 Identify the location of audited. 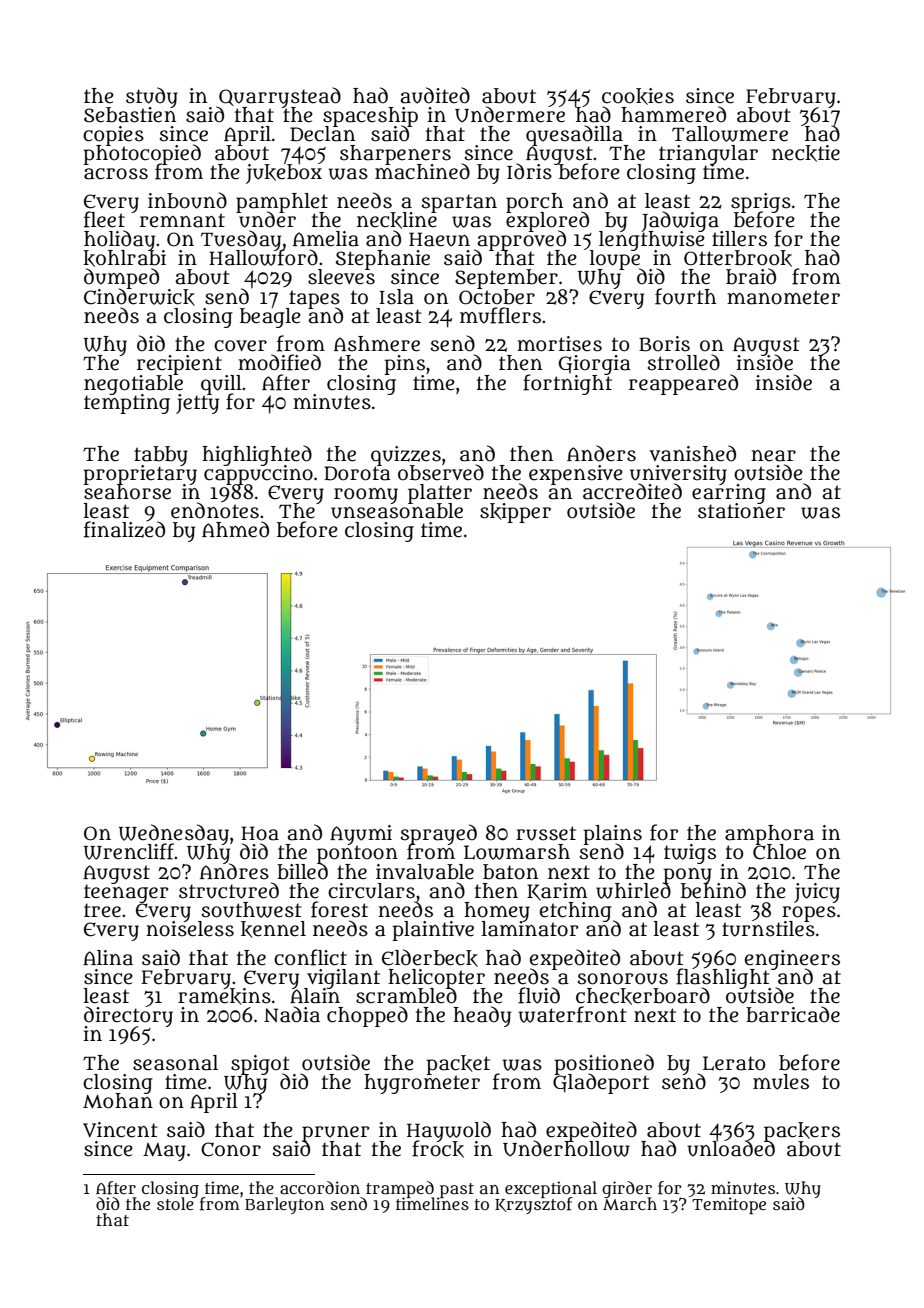
(435, 95).
